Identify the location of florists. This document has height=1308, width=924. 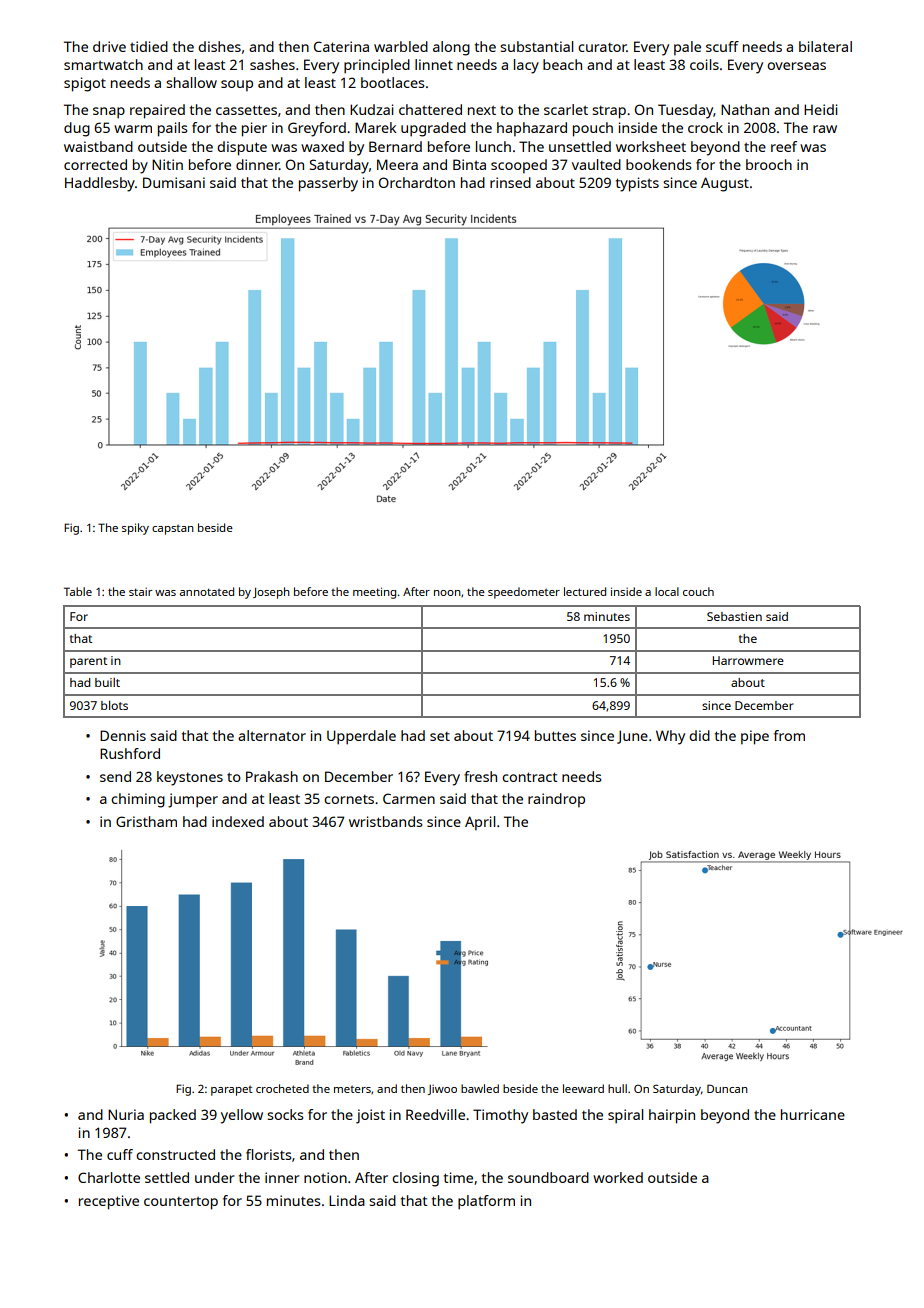
(269, 1154).
